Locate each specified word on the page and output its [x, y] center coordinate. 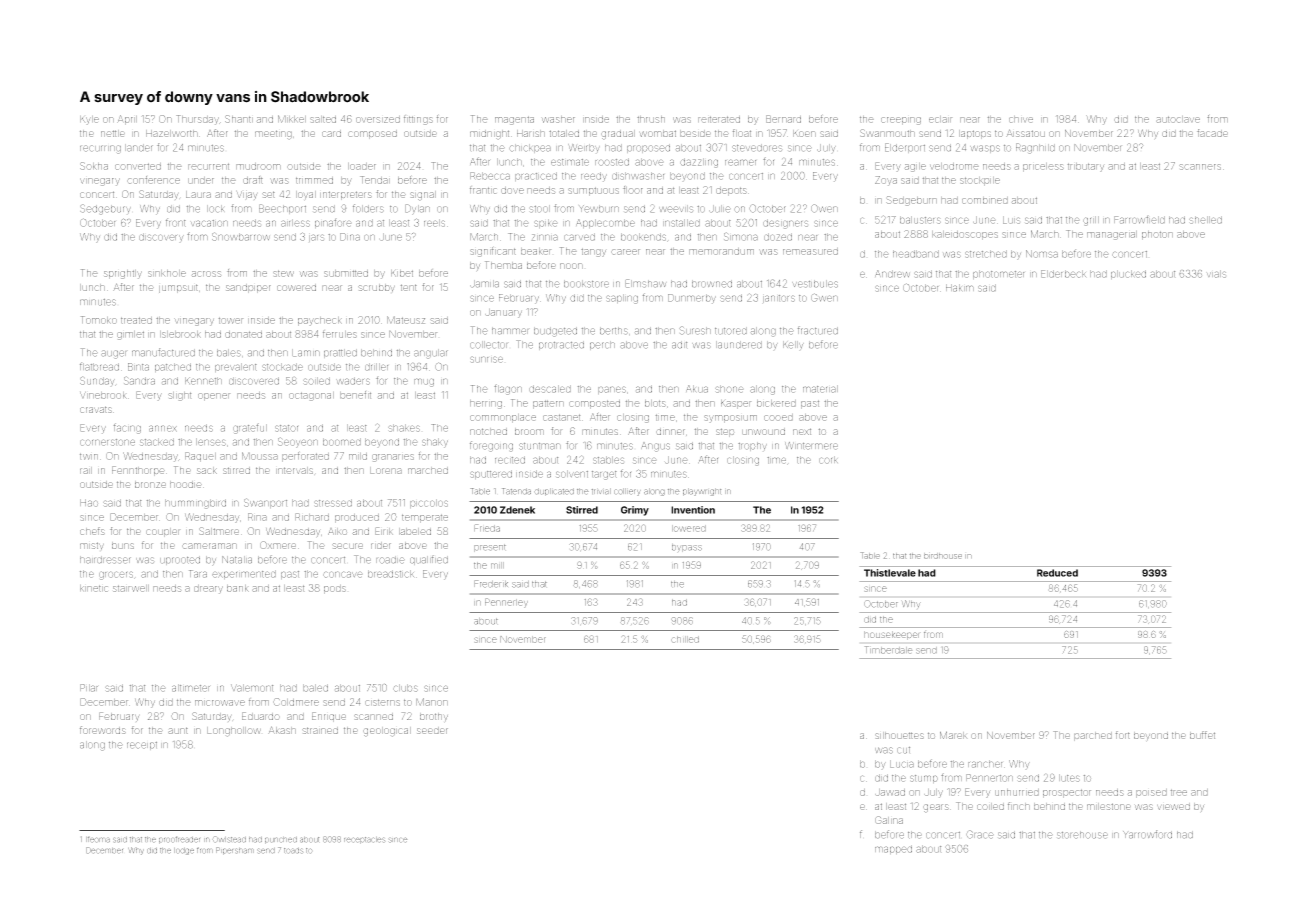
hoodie [186, 484]
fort [1123, 735]
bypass [687, 548]
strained [320, 730]
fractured [818, 330]
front [176, 222]
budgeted [555, 332]
